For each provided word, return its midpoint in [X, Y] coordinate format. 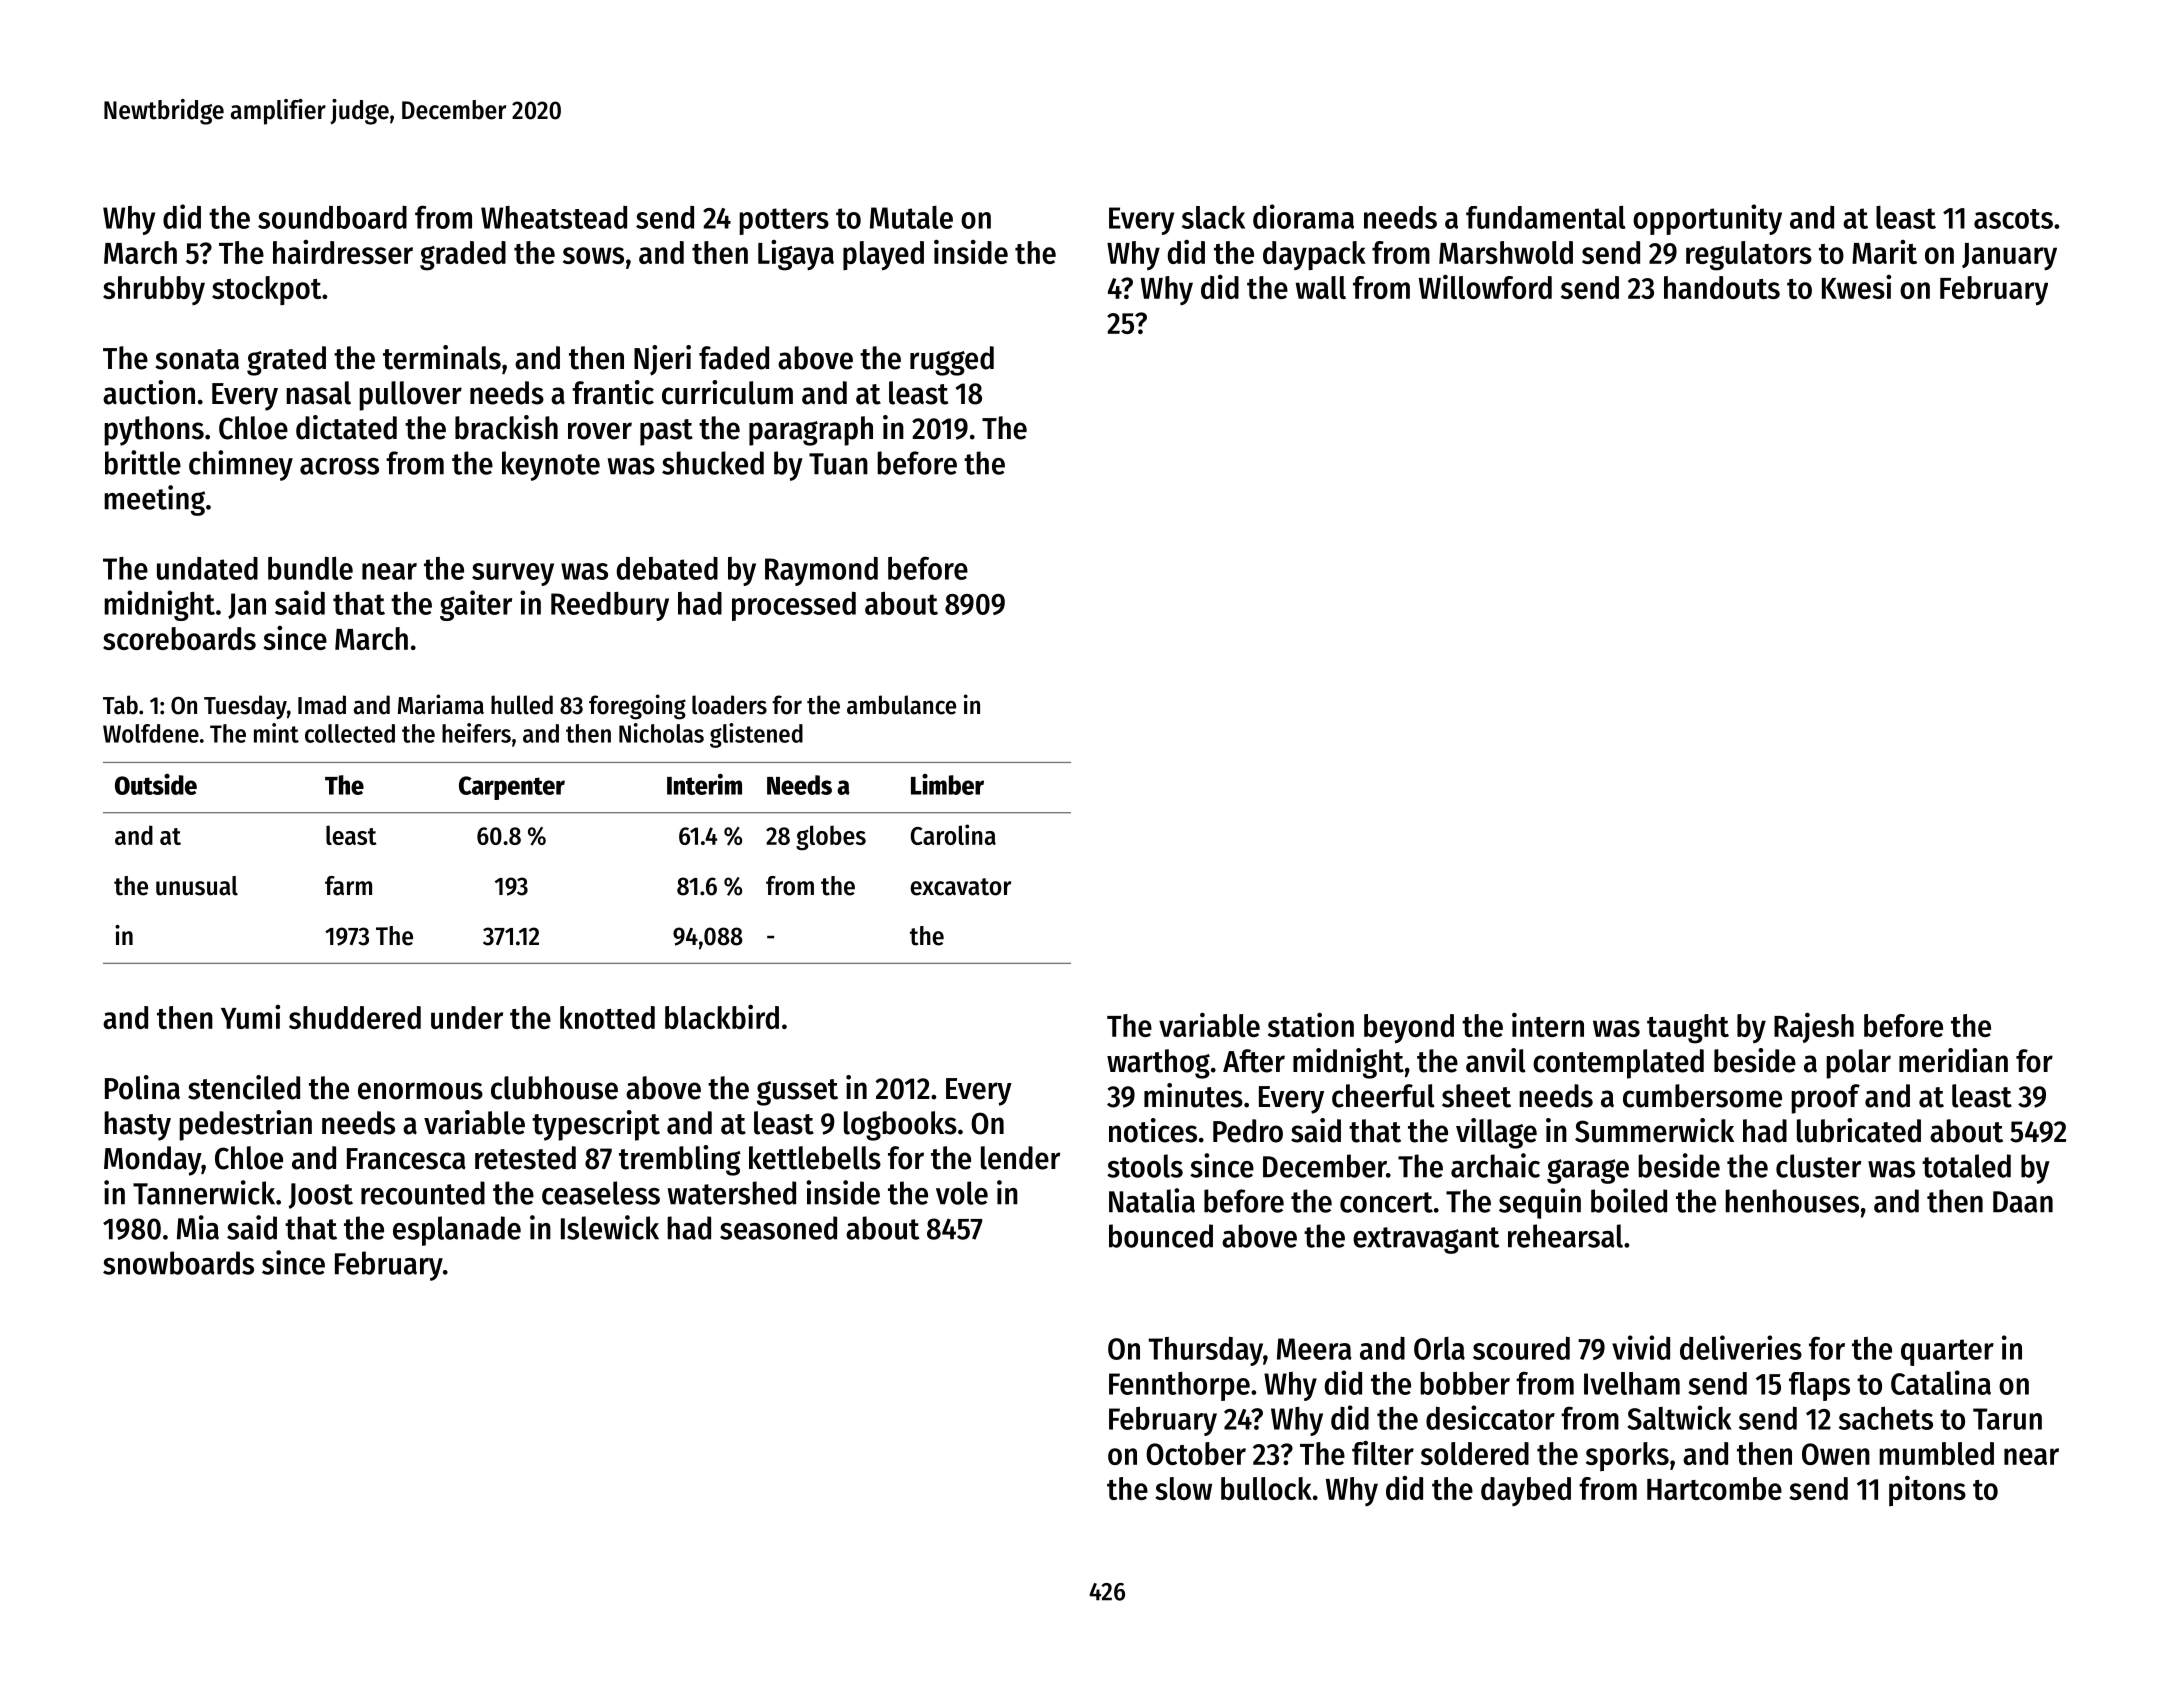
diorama [1303, 216]
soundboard [332, 217]
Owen [1836, 1454]
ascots [2013, 219]
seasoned [778, 1228]
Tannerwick [204, 1192]
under [467, 1017]
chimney [241, 465]
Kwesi [1856, 287]
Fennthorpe [1179, 1386]
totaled [1966, 1166]
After [1254, 1061]
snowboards [178, 1263]
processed [794, 606]
